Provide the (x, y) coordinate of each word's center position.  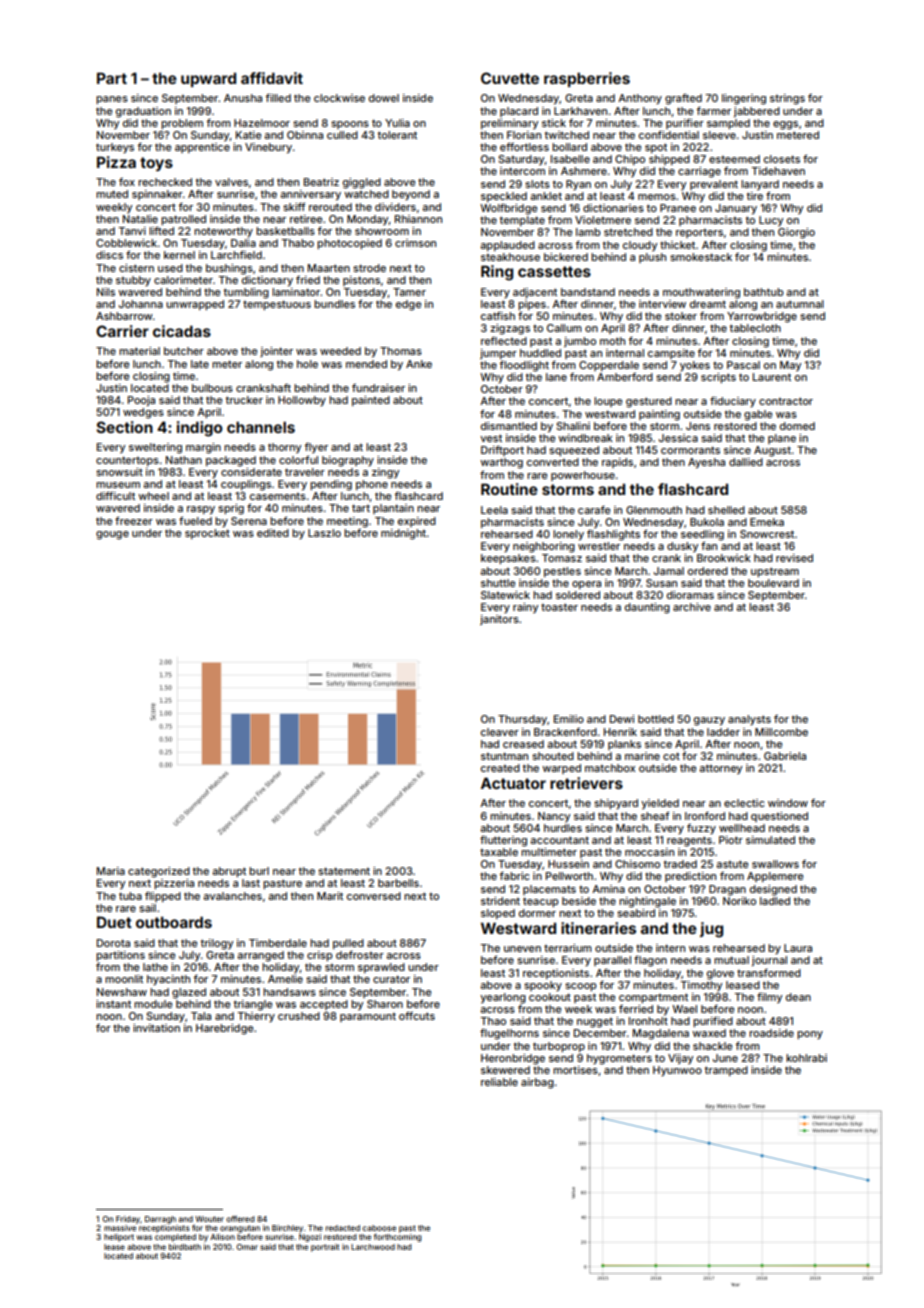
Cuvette (510, 78)
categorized (159, 872)
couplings (246, 485)
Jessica (678, 438)
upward (208, 79)
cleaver (500, 732)
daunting (647, 608)
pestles (562, 572)
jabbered (757, 112)
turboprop (559, 1047)
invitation (156, 1028)
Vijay (680, 1059)
